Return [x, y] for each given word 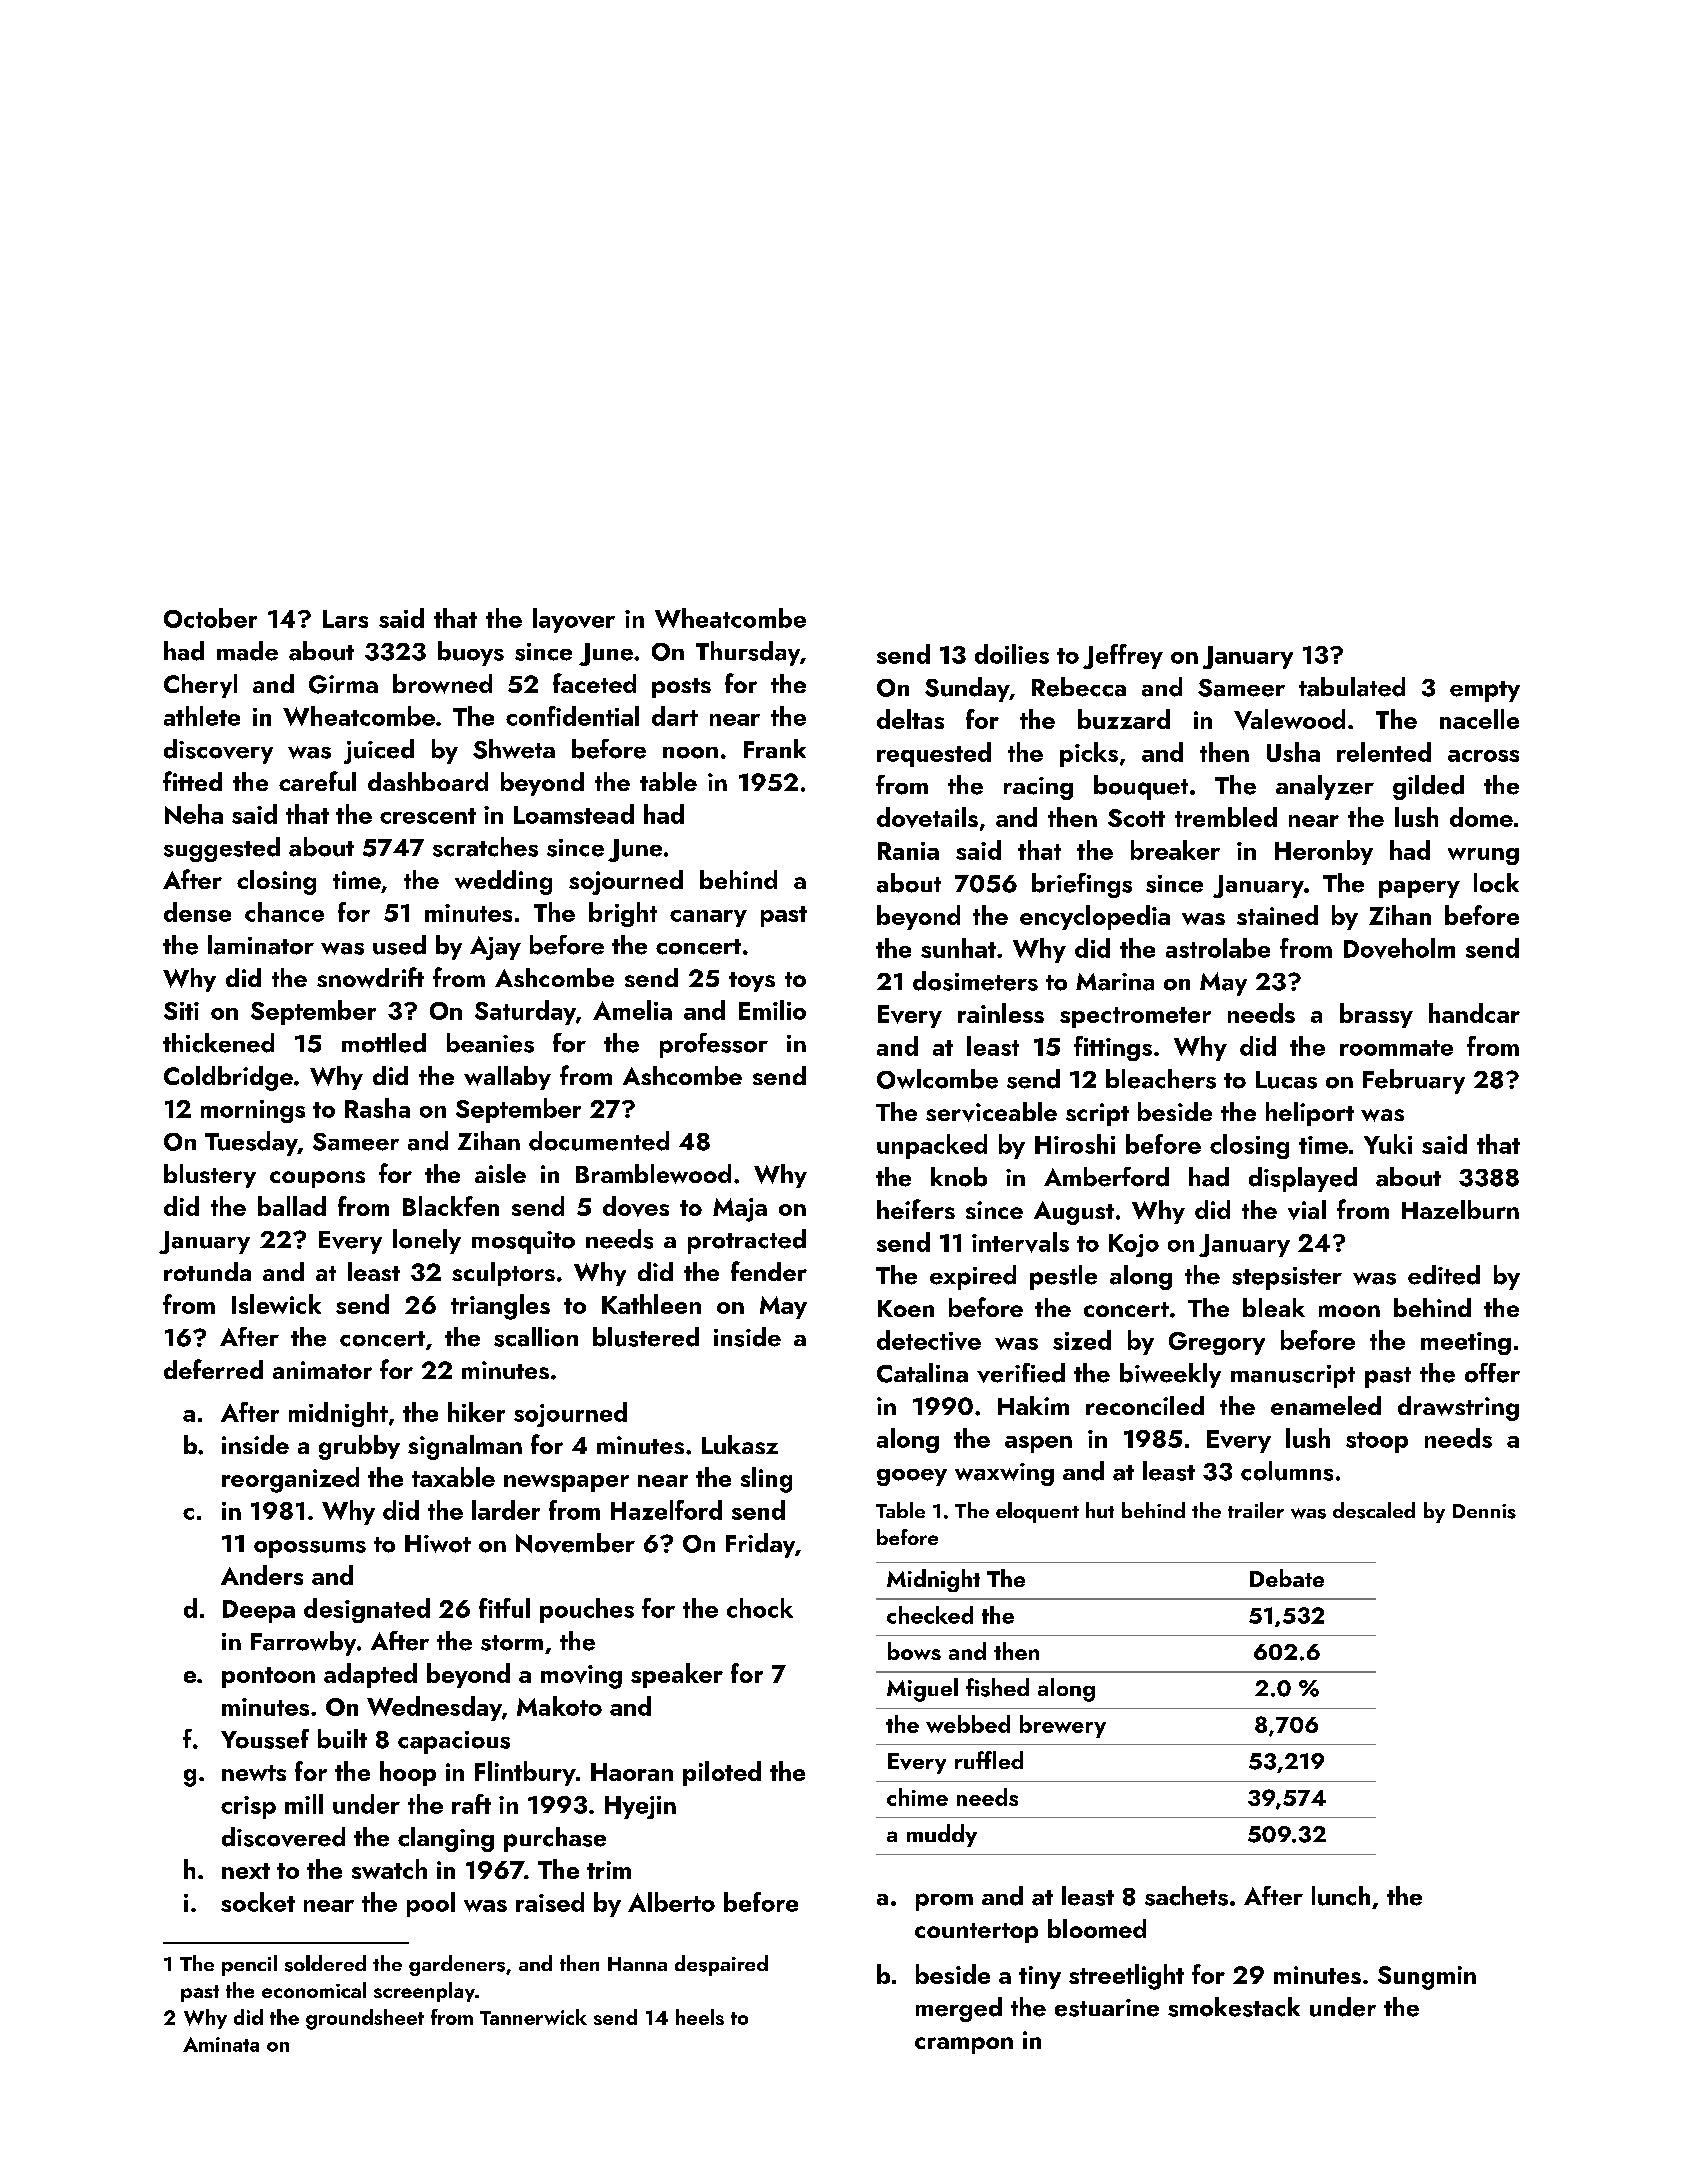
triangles [500, 1307]
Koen [906, 1308]
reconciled [1145, 1405]
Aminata [221, 2044]
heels [700, 2017]
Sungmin [1427, 1978]
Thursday [748, 653]
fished [997, 1687]
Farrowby [303, 1643]
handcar [1474, 1013]
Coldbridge [228, 1078]
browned [442, 684]
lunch [1341, 1896]
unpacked [932, 1146]
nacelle [1479, 719]
